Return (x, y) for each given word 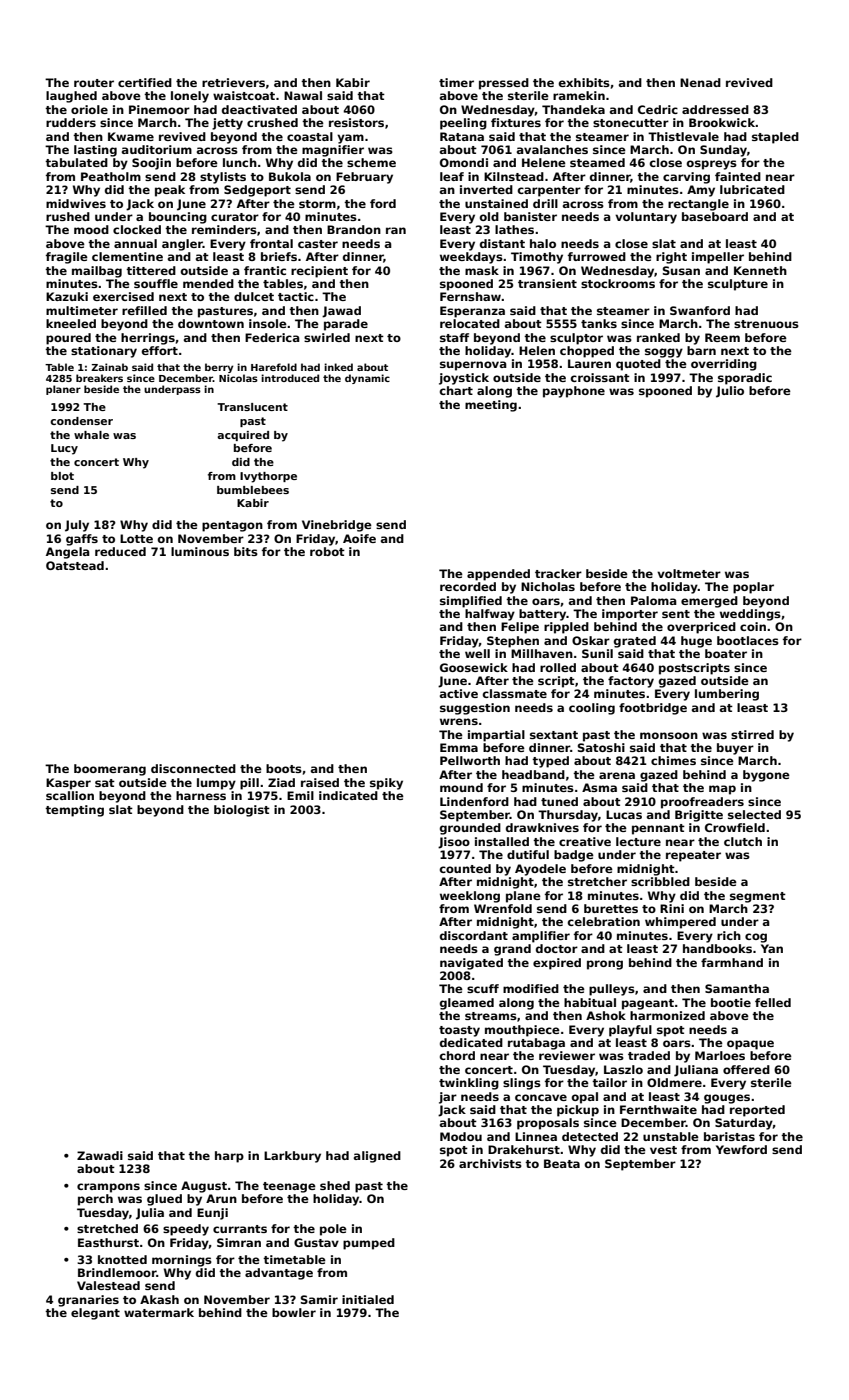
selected (754, 814)
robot (327, 551)
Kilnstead (514, 176)
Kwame (131, 136)
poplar (753, 588)
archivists (490, 1163)
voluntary (646, 218)
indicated (348, 795)
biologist (242, 811)
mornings (182, 1261)
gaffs (82, 540)
